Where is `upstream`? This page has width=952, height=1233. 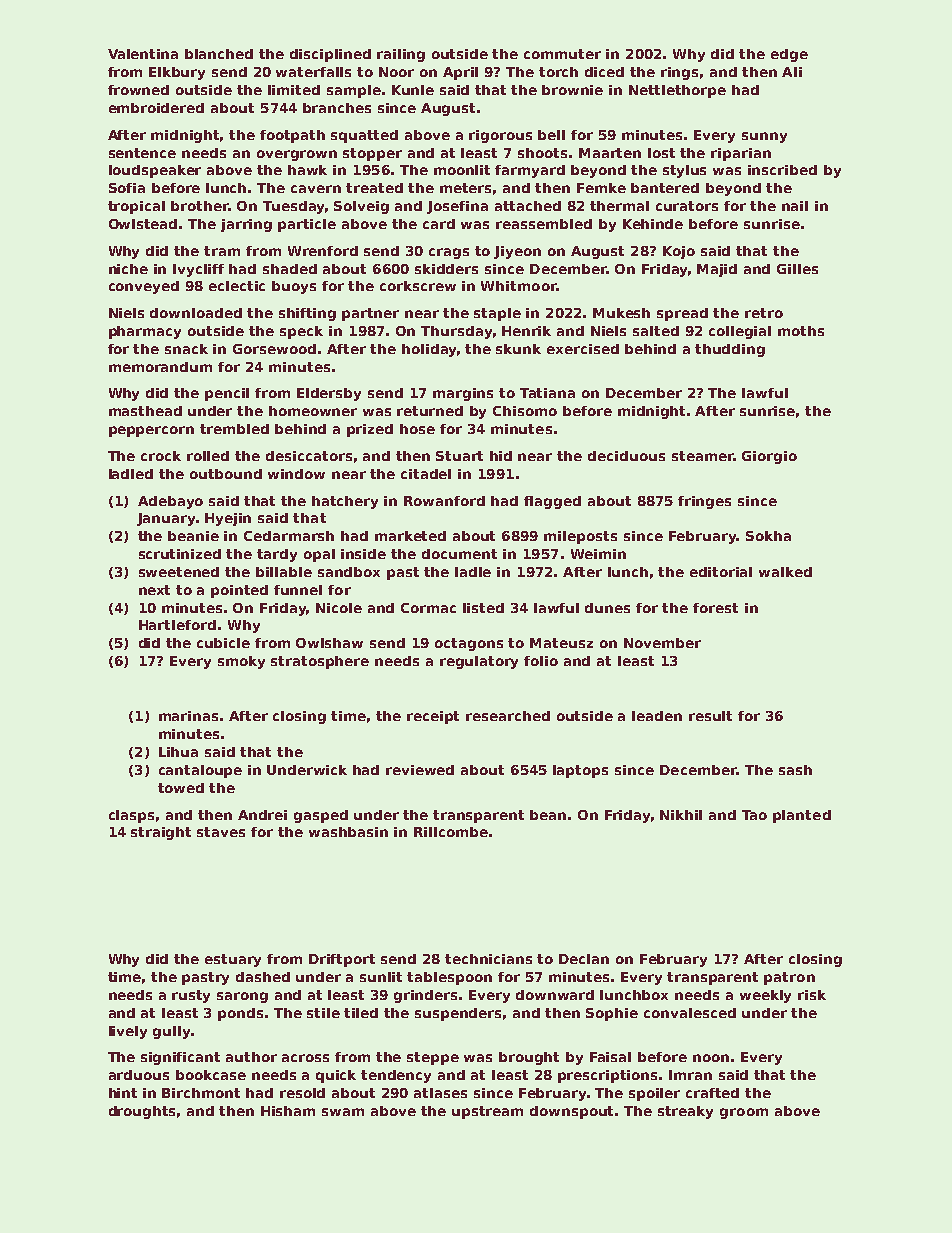
upstream is located at coordinates (487, 1112).
